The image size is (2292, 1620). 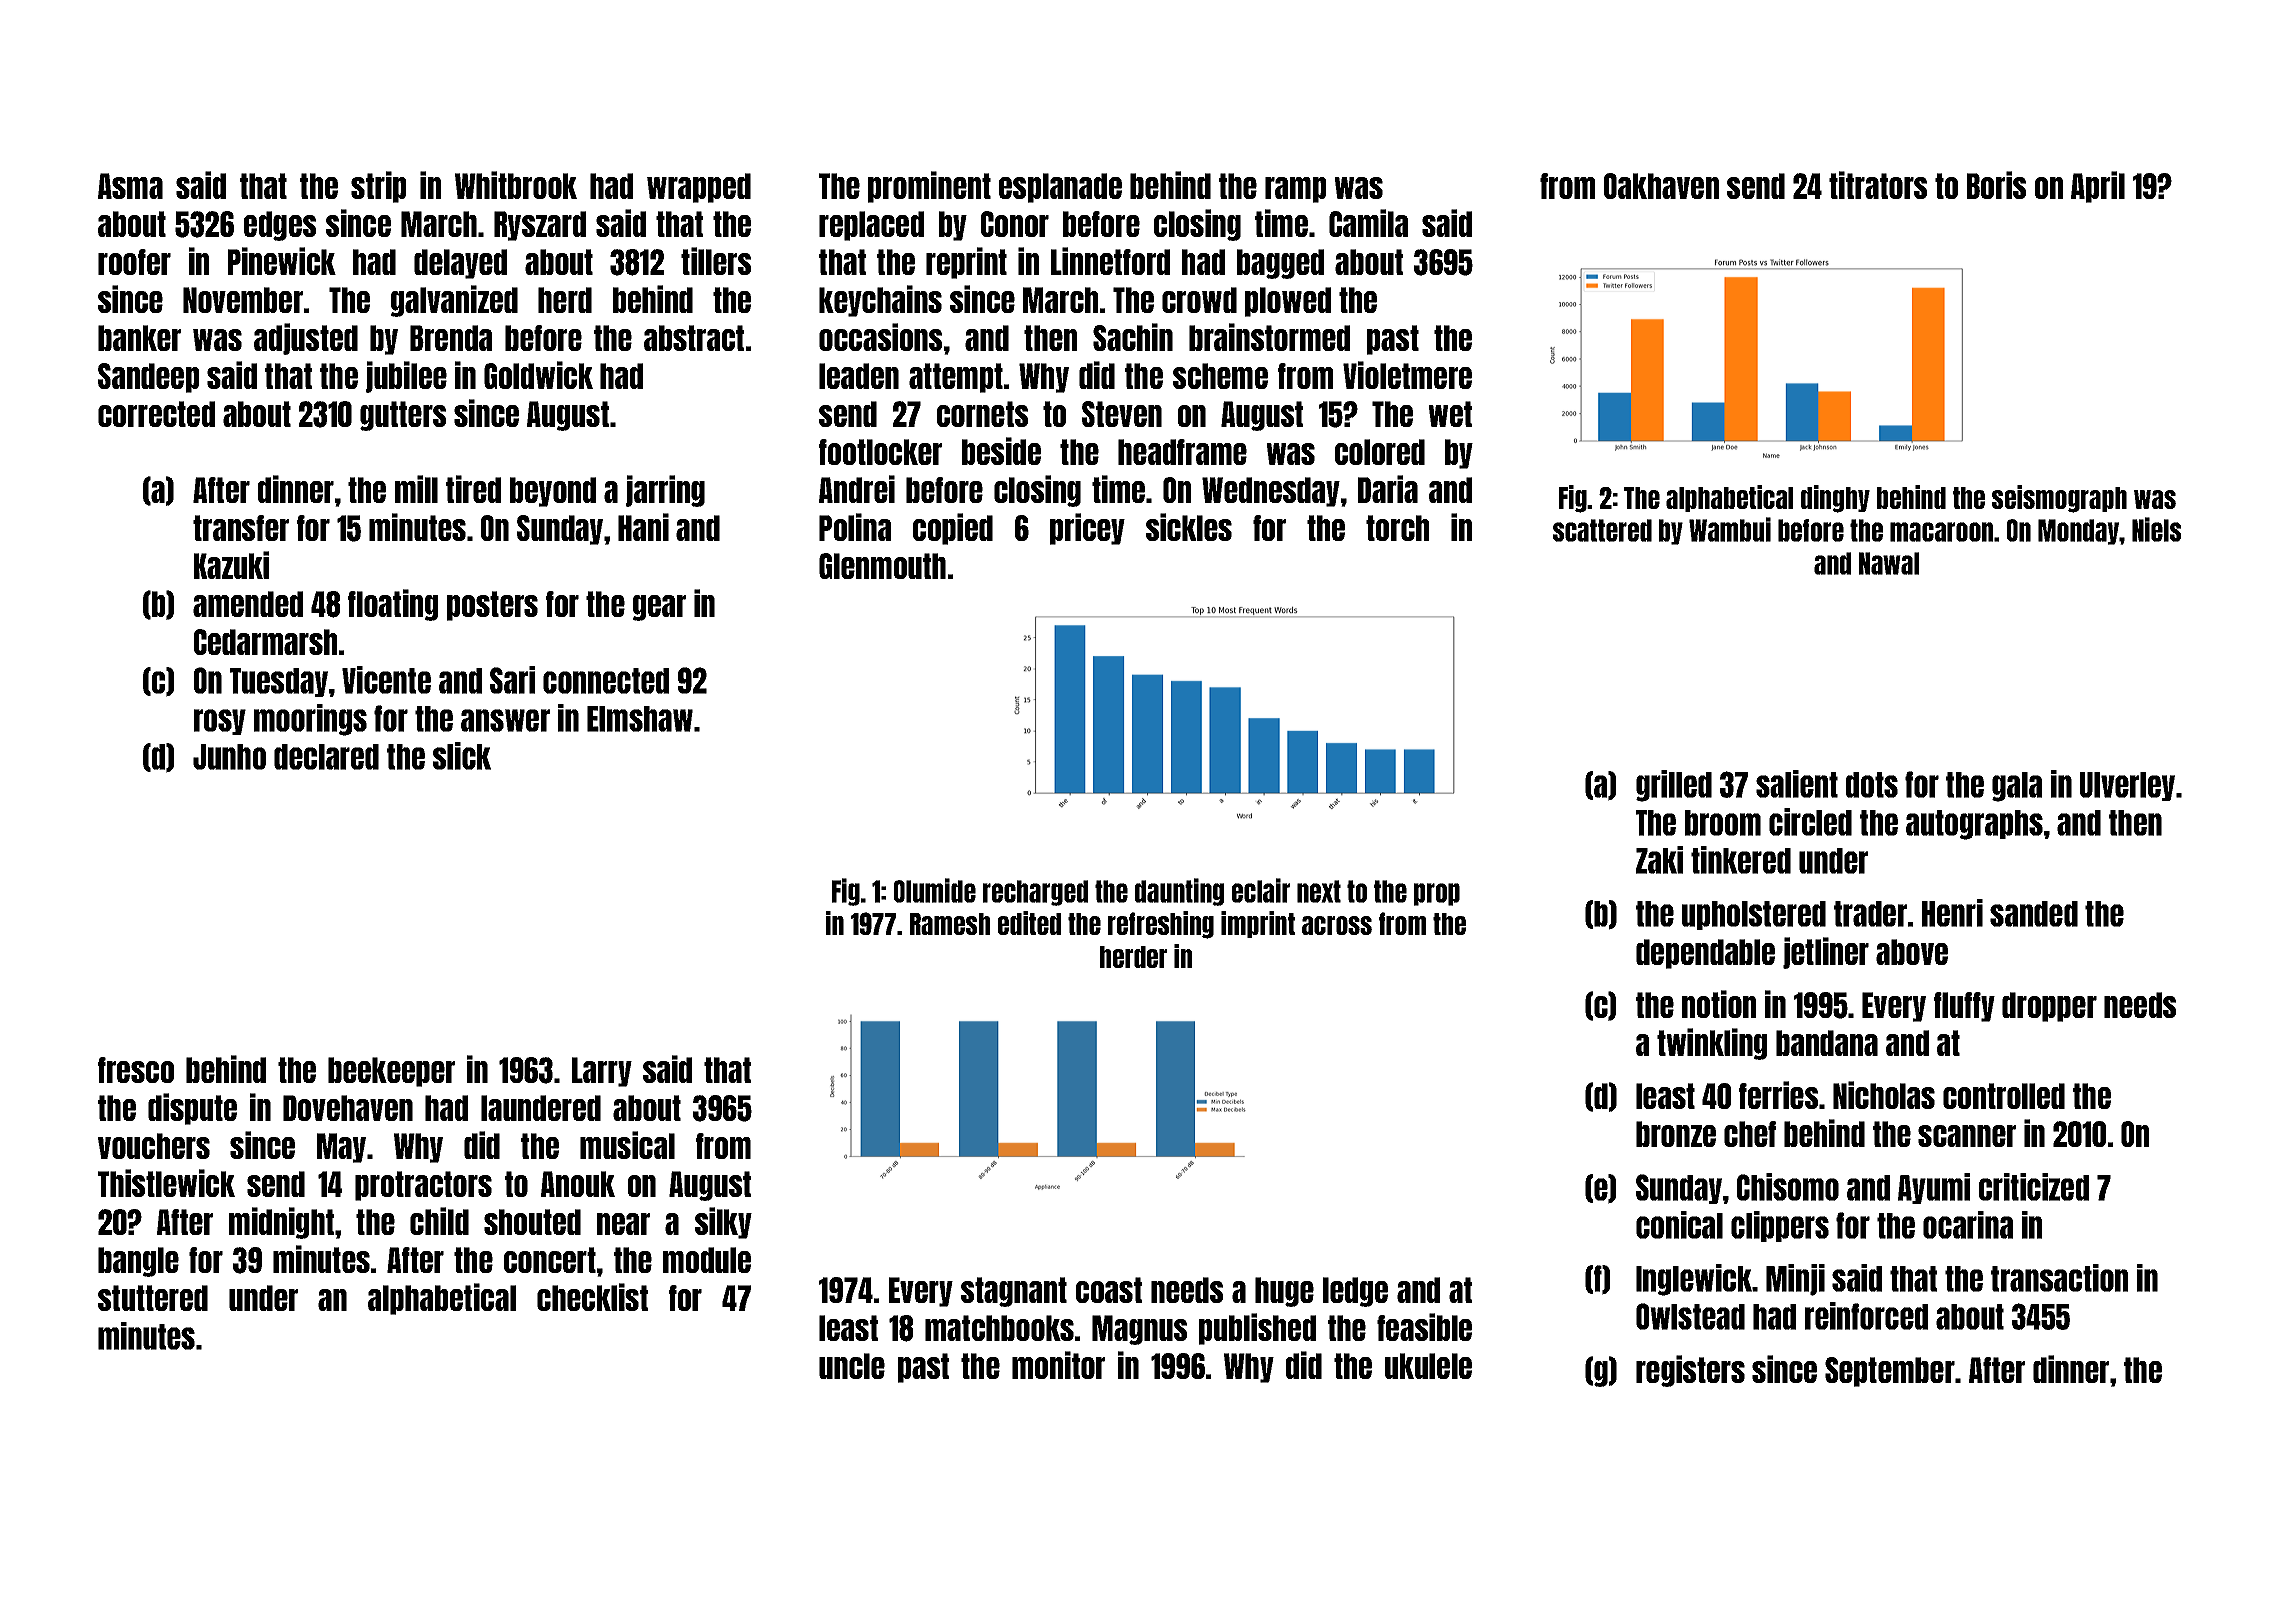 I want to click on amended, so click(x=248, y=604).
